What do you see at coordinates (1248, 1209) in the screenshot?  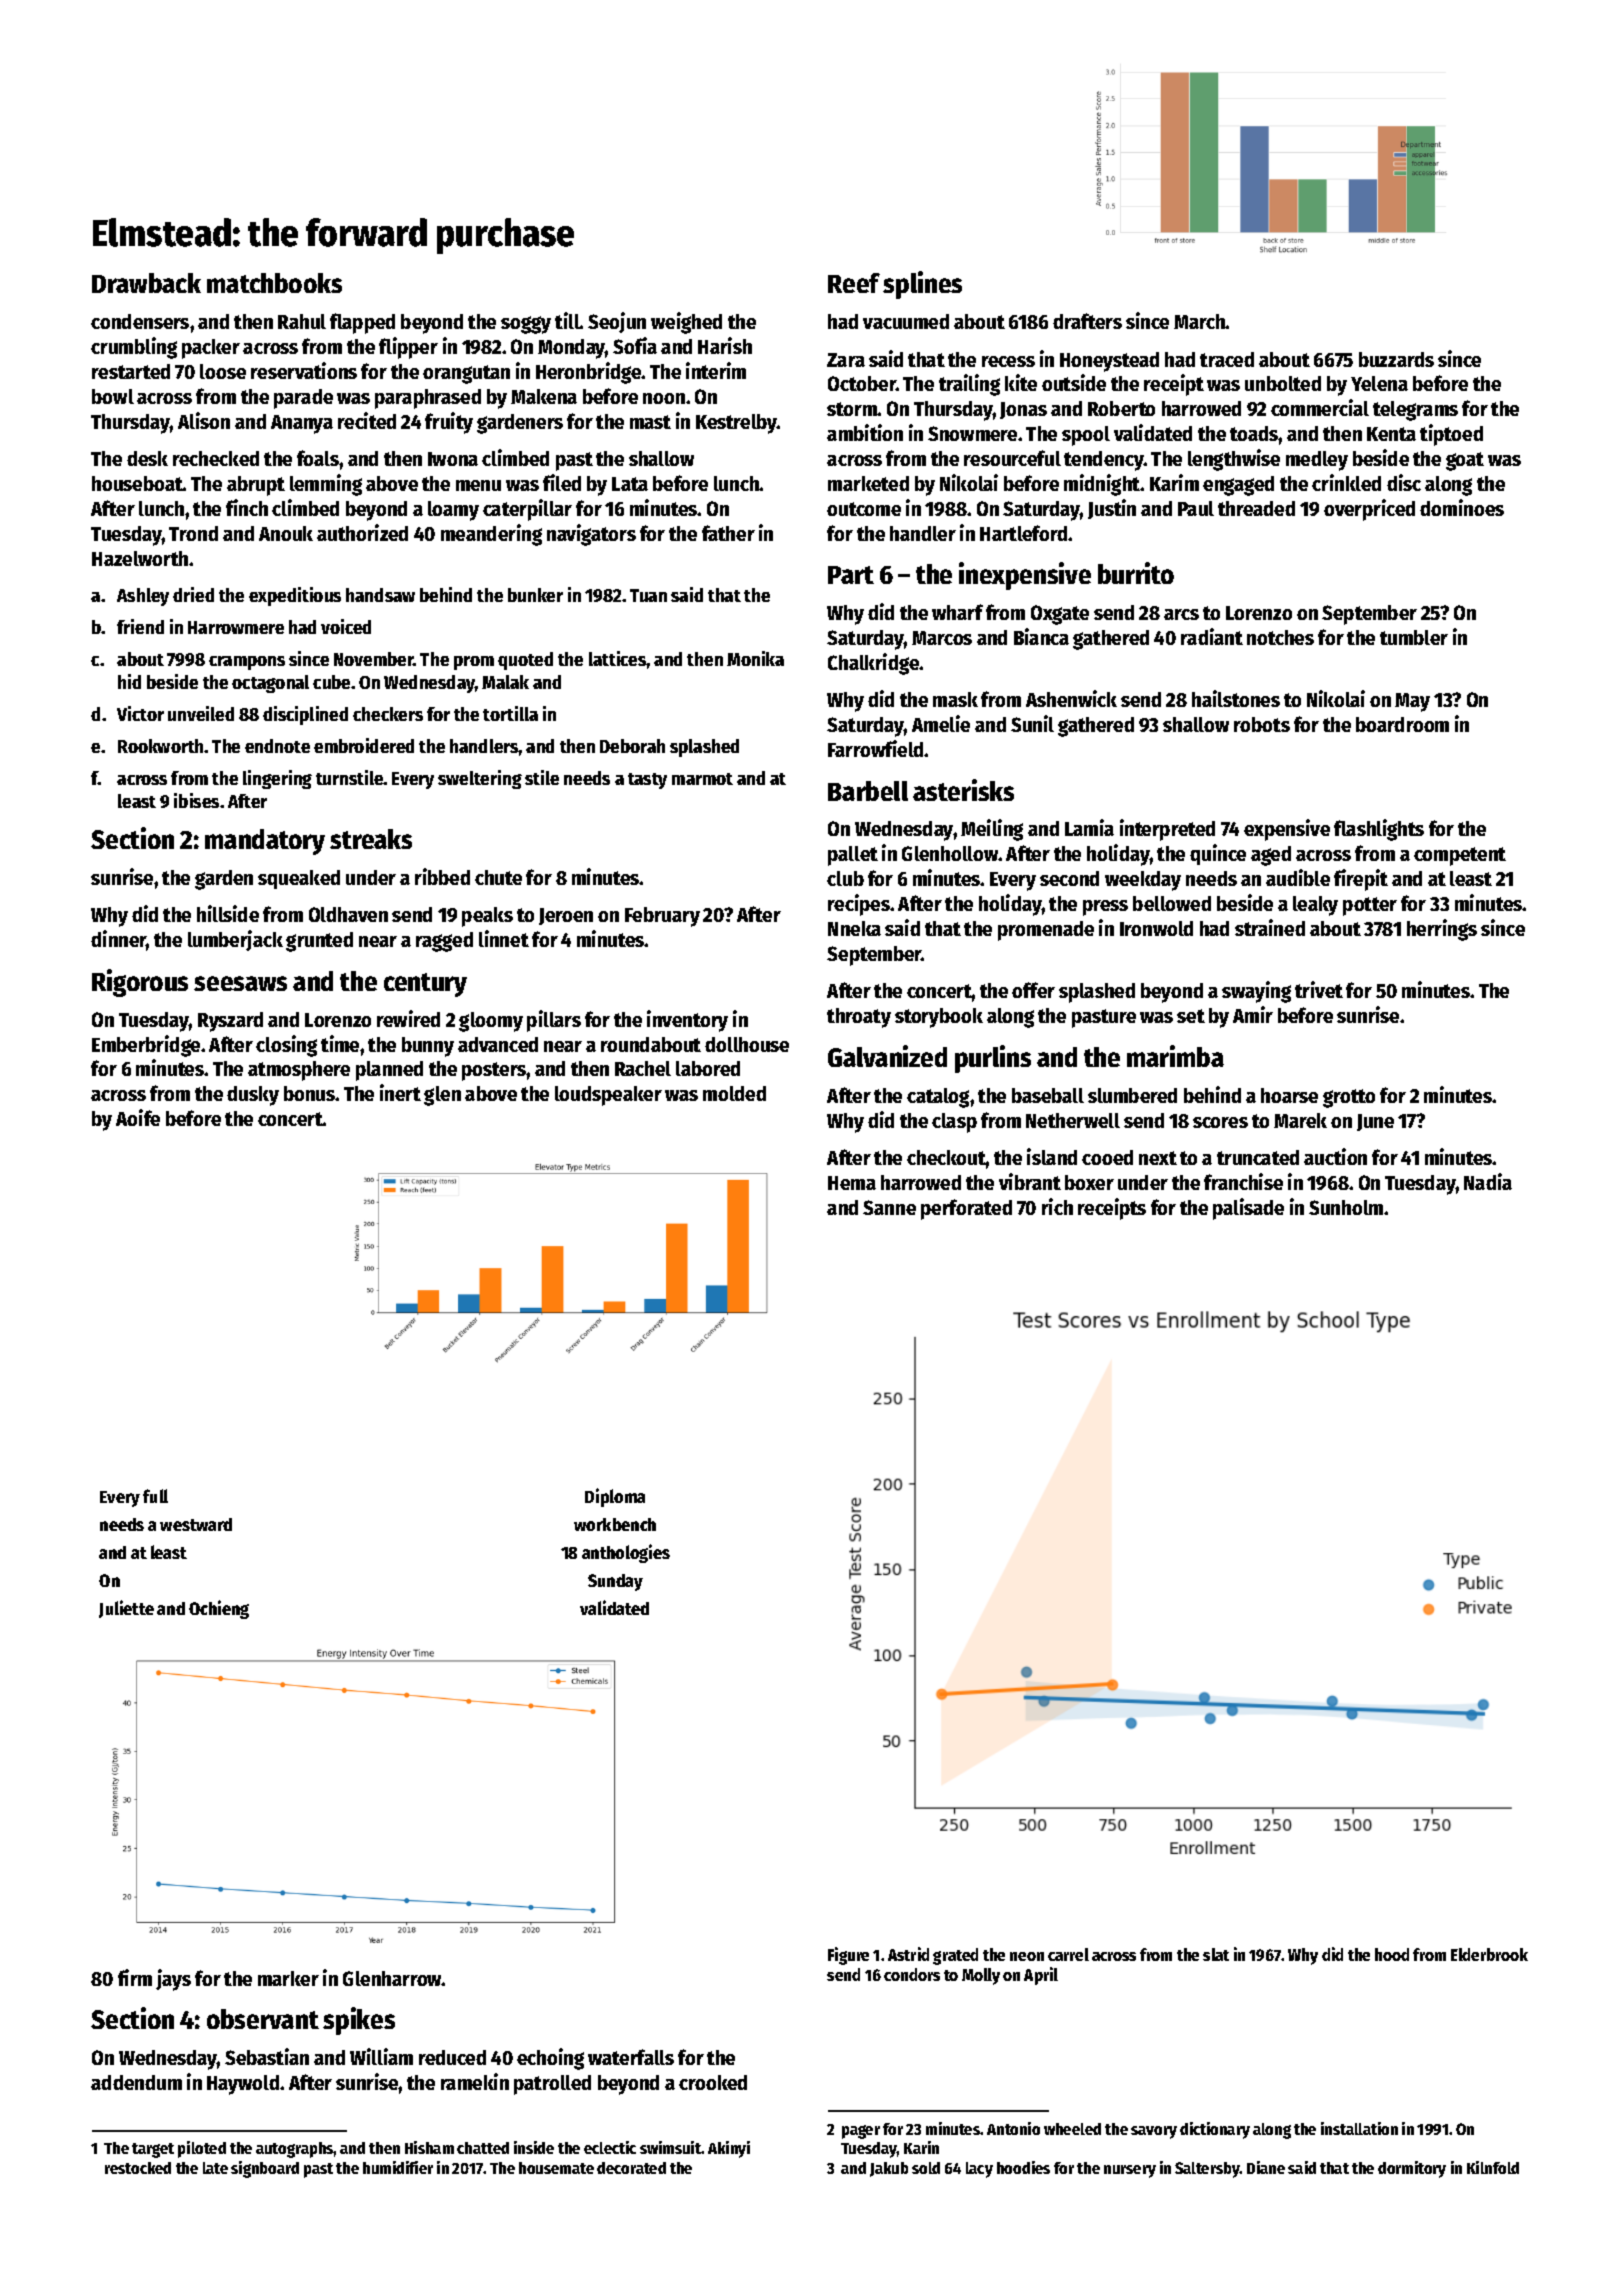 I see `palisade` at bounding box center [1248, 1209].
